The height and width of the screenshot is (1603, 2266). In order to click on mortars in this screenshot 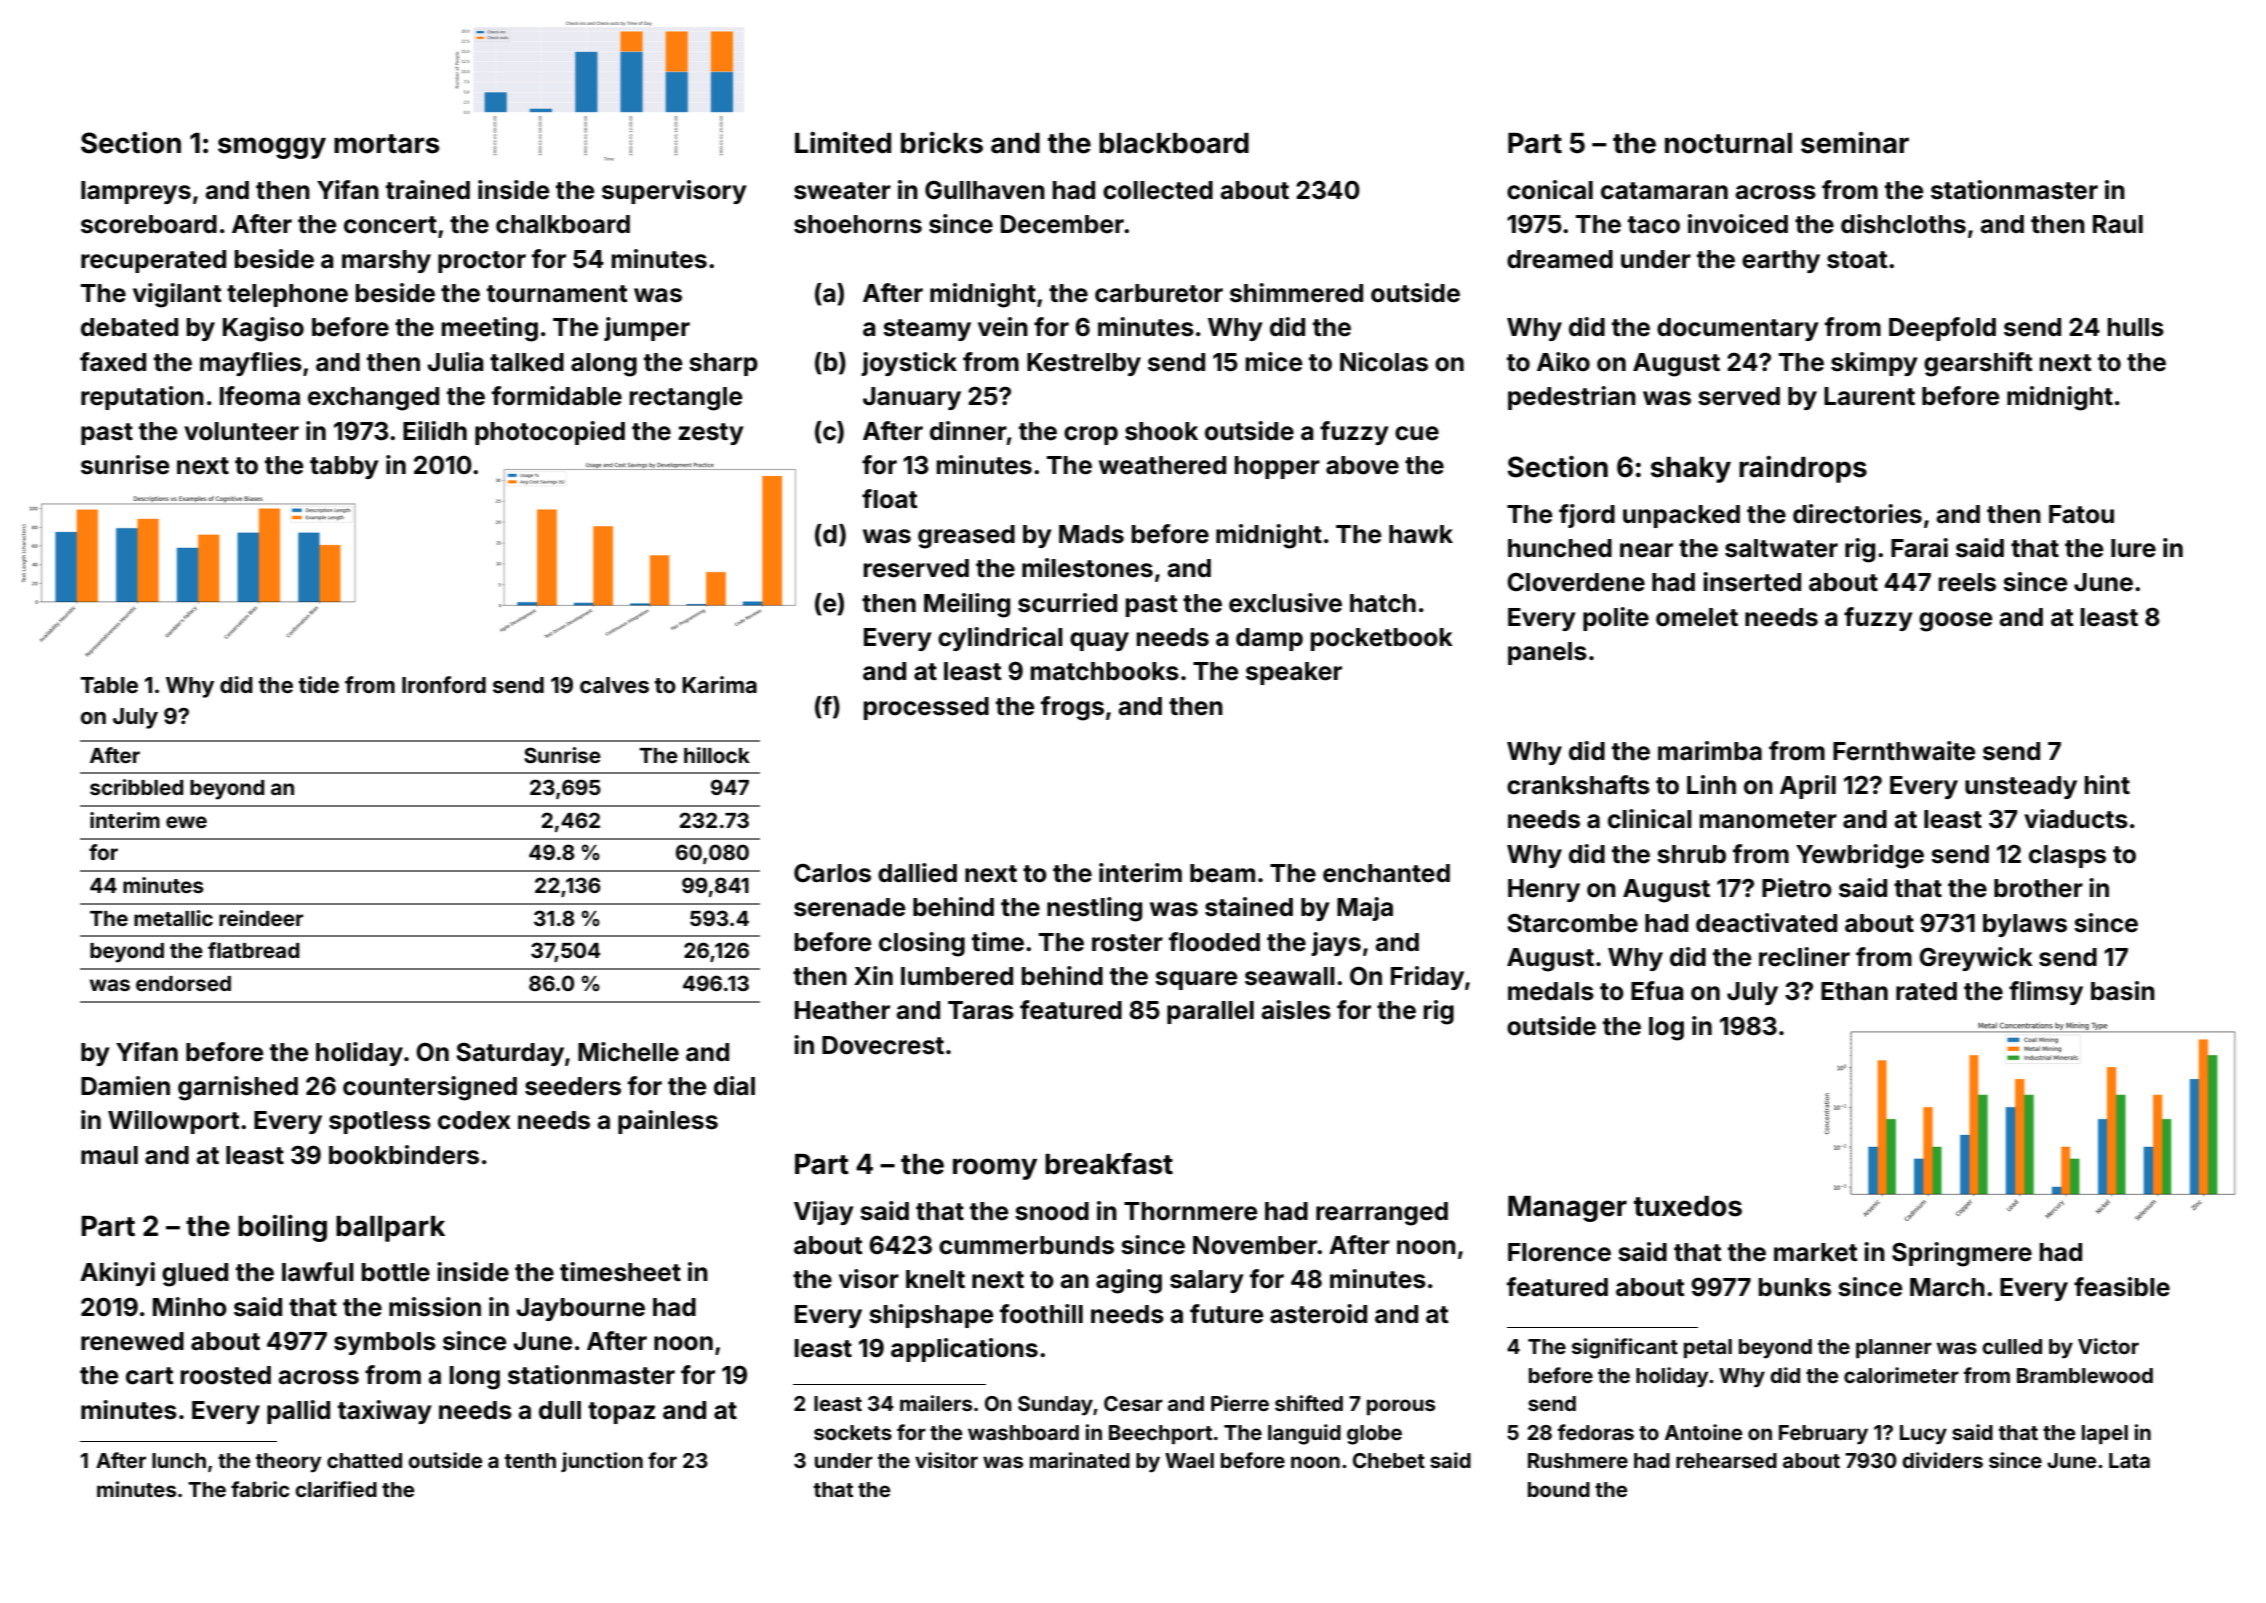, I will do `click(386, 144)`.
